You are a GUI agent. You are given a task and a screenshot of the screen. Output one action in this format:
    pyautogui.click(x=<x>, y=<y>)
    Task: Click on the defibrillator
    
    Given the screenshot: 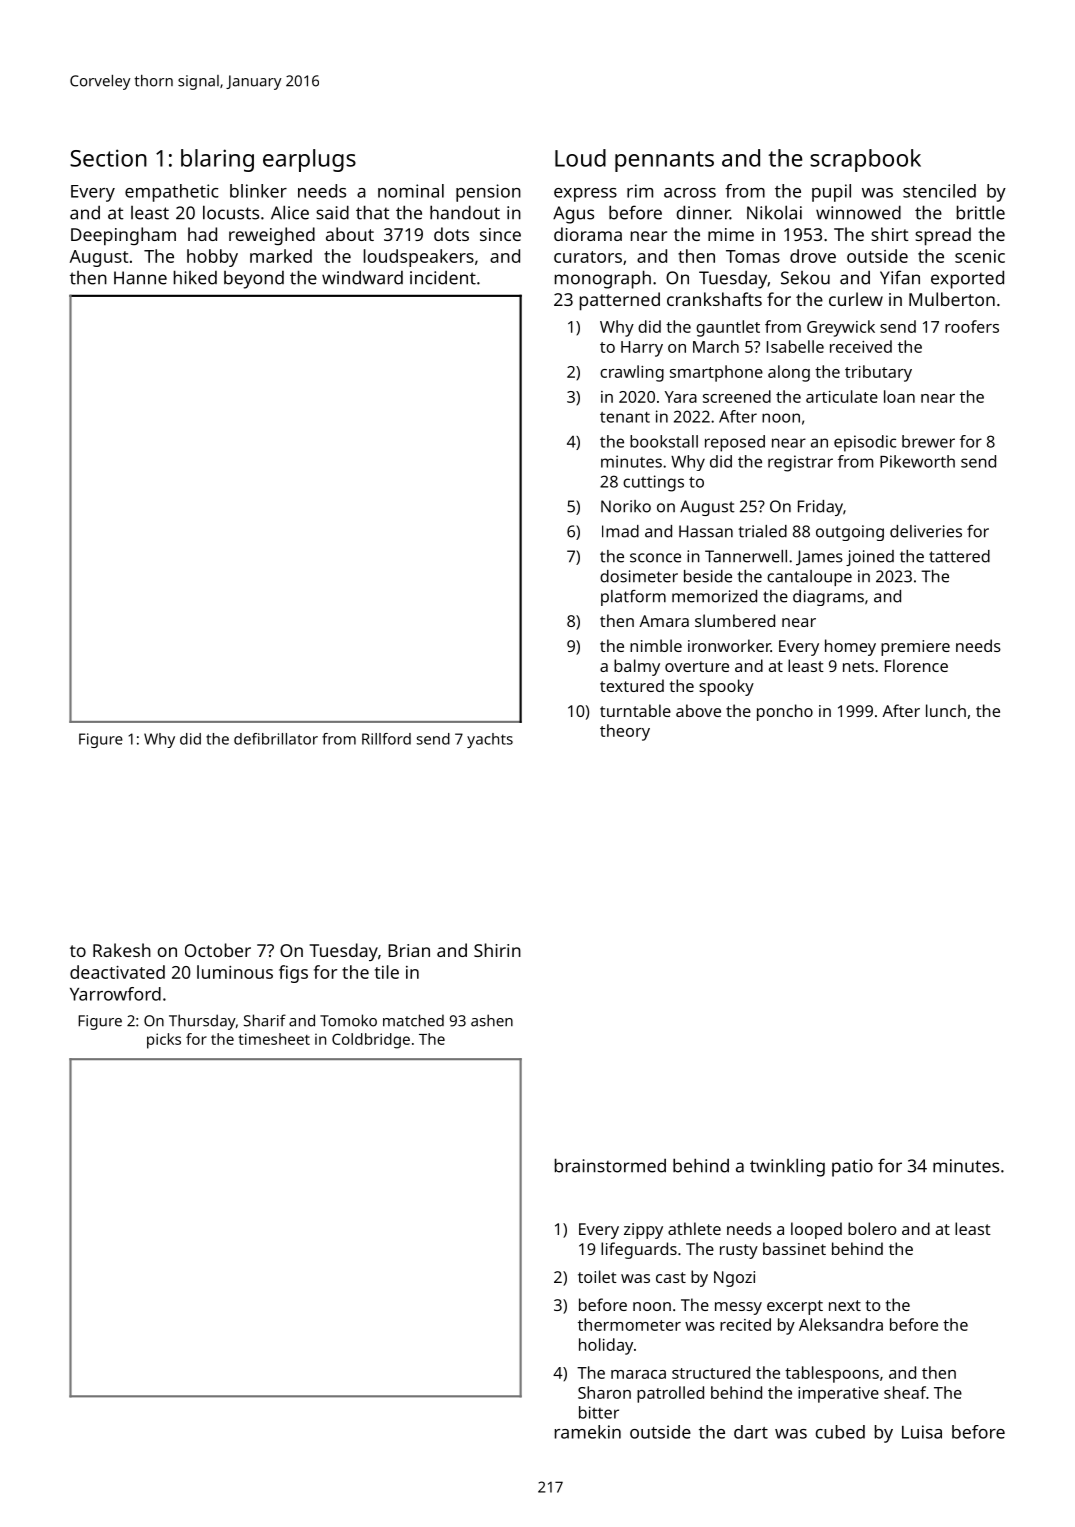 What is the action you would take?
    pyautogui.click(x=276, y=739)
